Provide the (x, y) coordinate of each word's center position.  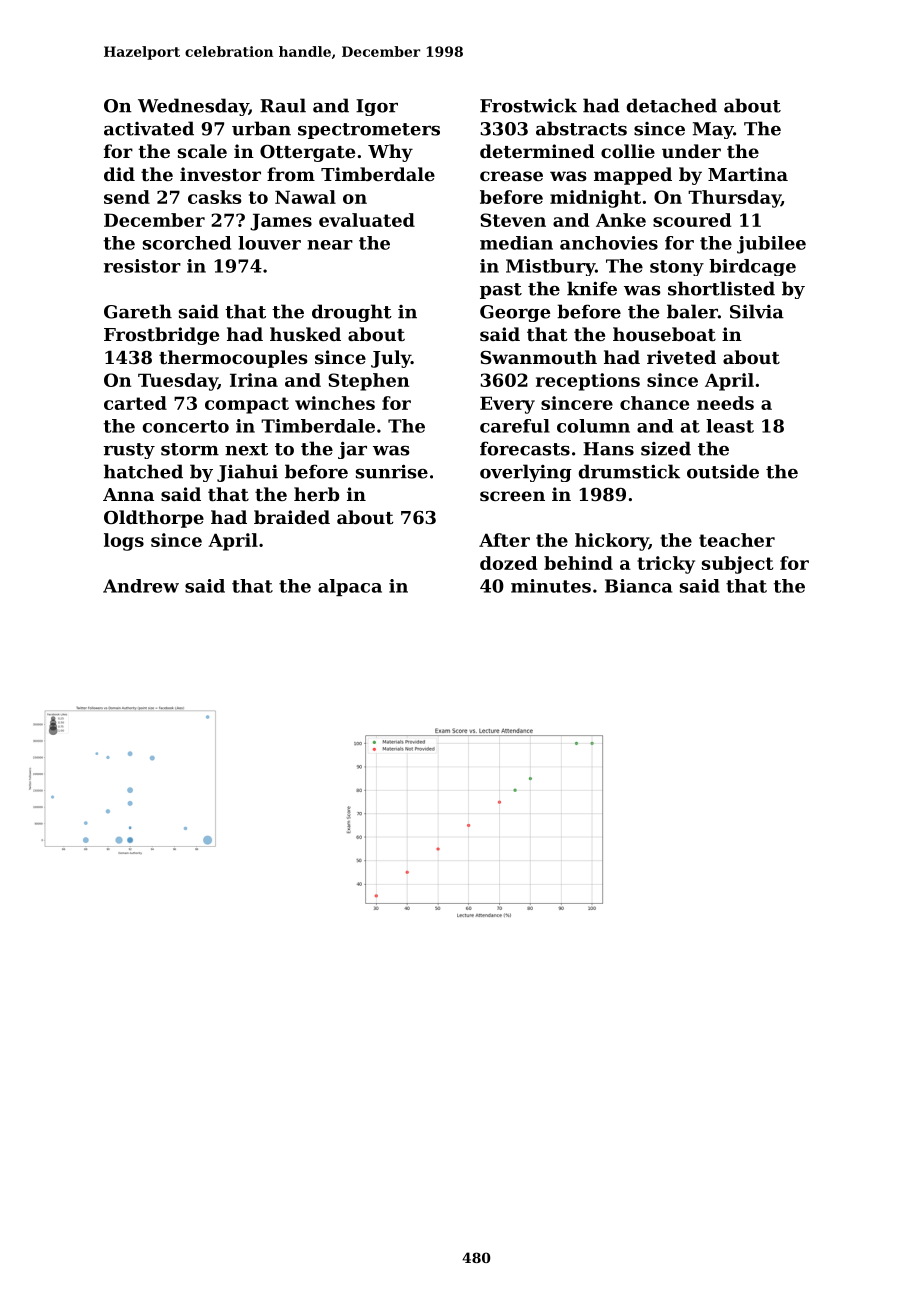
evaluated (367, 220)
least (730, 426)
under (691, 151)
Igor (377, 107)
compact (247, 405)
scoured (692, 220)
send (127, 197)
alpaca (350, 587)
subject (737, 565)
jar (352, 450)
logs (124, 542)
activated (149, 128)
